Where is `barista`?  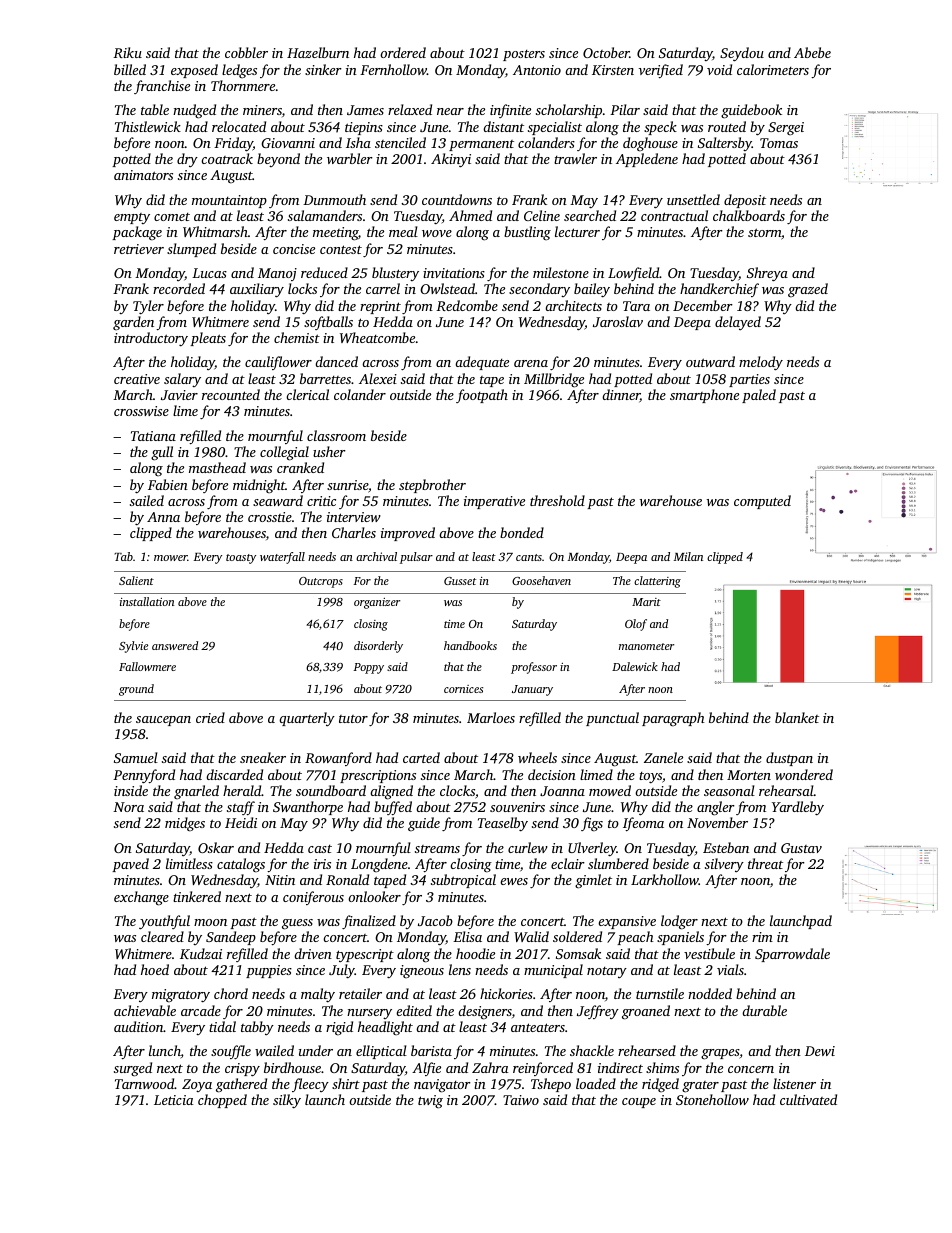
barista is located at coordinates (431, 1050).
